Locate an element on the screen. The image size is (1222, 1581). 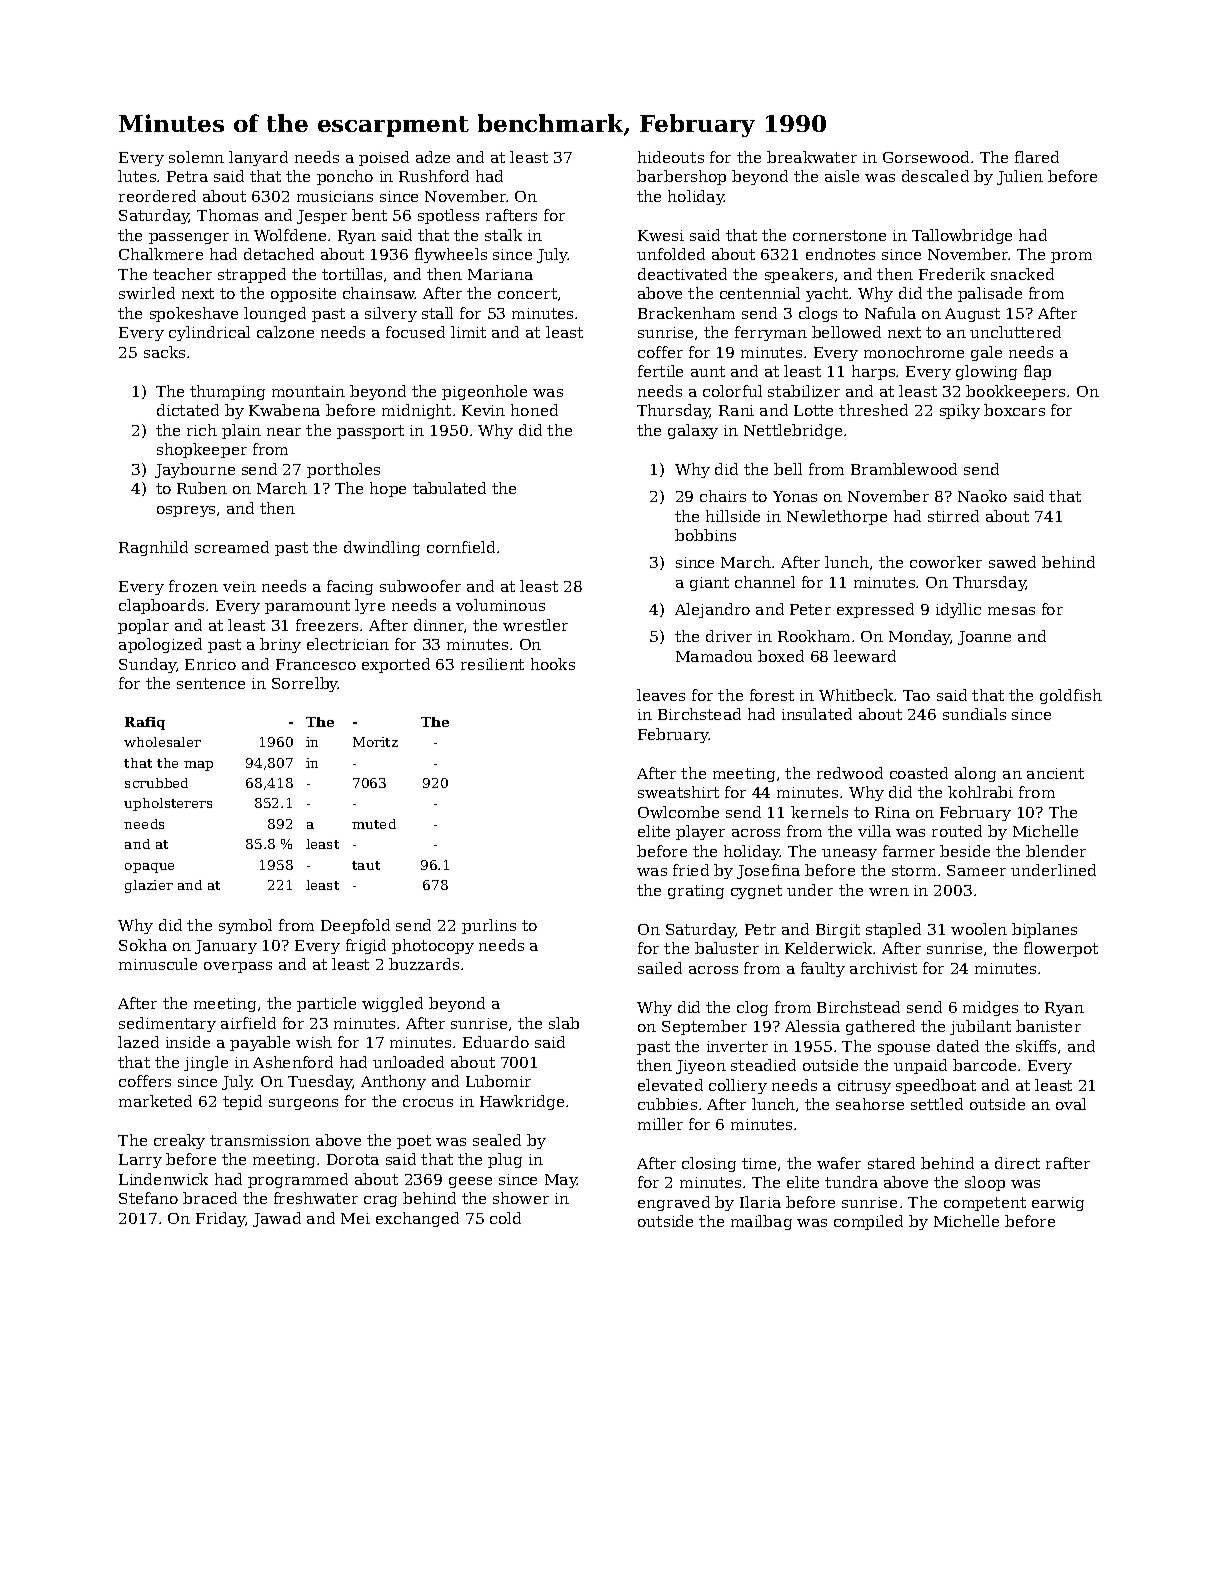
flared is located at coordinates (1037, 157).
